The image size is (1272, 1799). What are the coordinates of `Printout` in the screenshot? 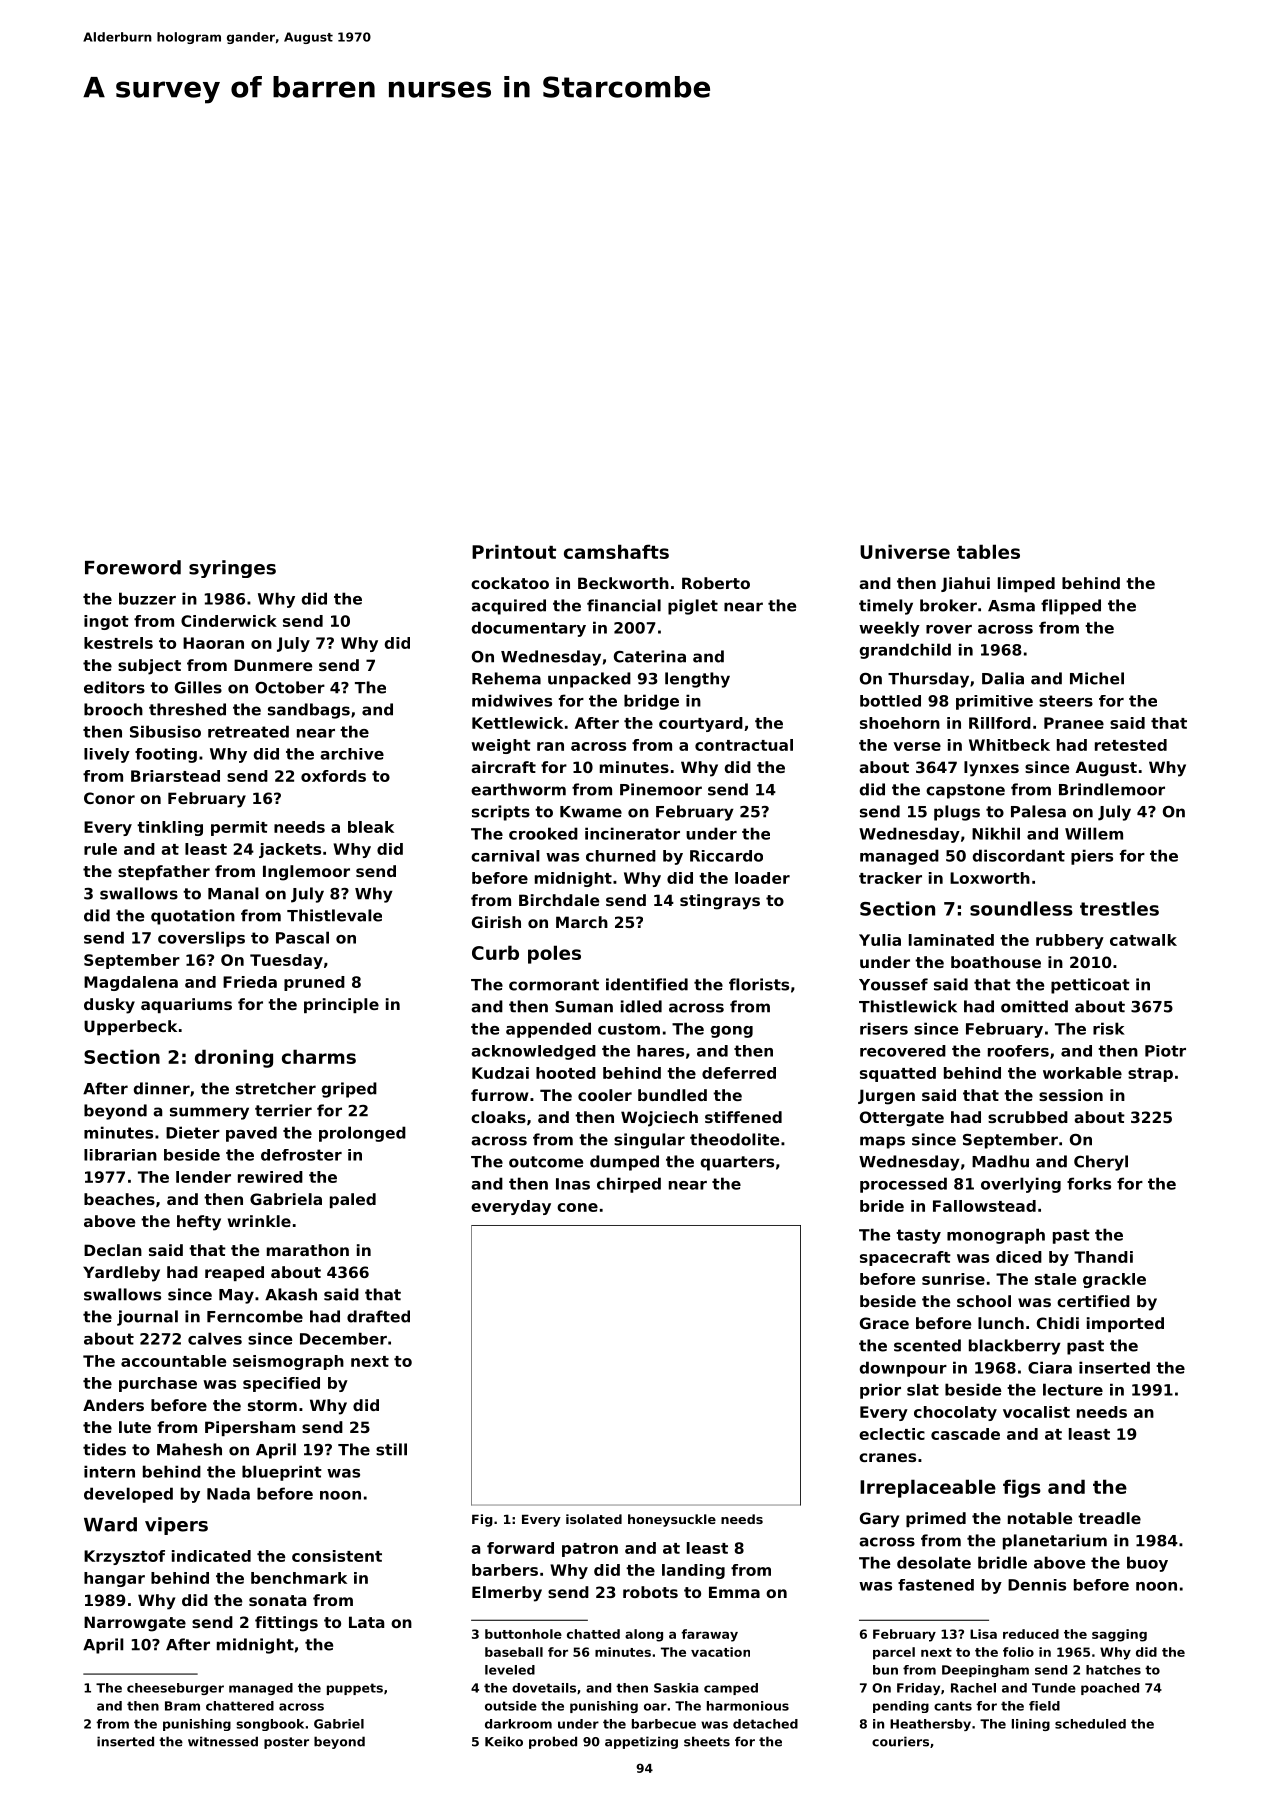 It's located at (514, 551).
